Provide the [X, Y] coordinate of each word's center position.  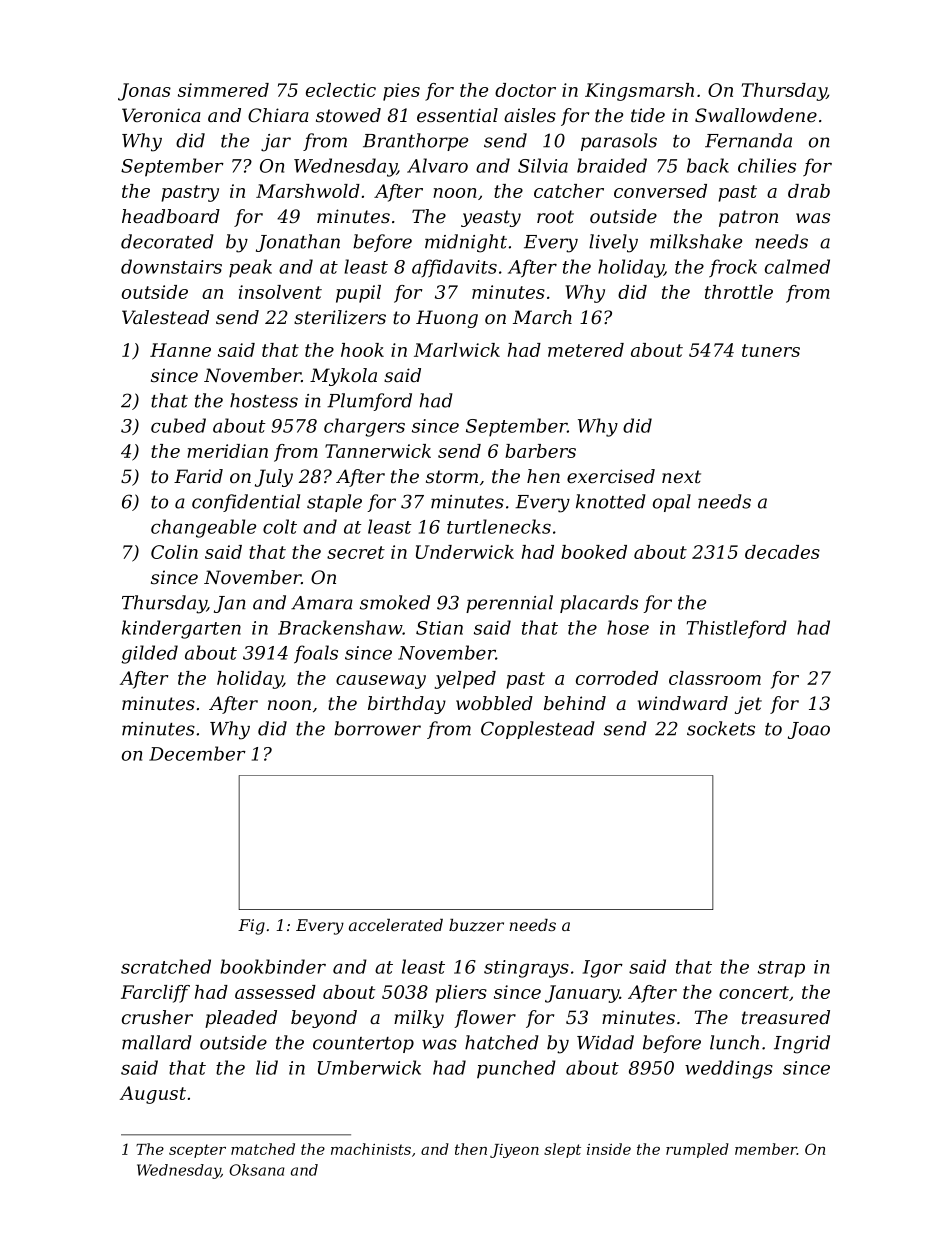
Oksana [257, 1170]
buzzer [476, 925]
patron [748, 218]
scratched [166, 966]
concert [754, 992]
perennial [509, 604]
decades [782, 552]
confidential [246, 503]
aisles [530, 115]
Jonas [144, 92]
